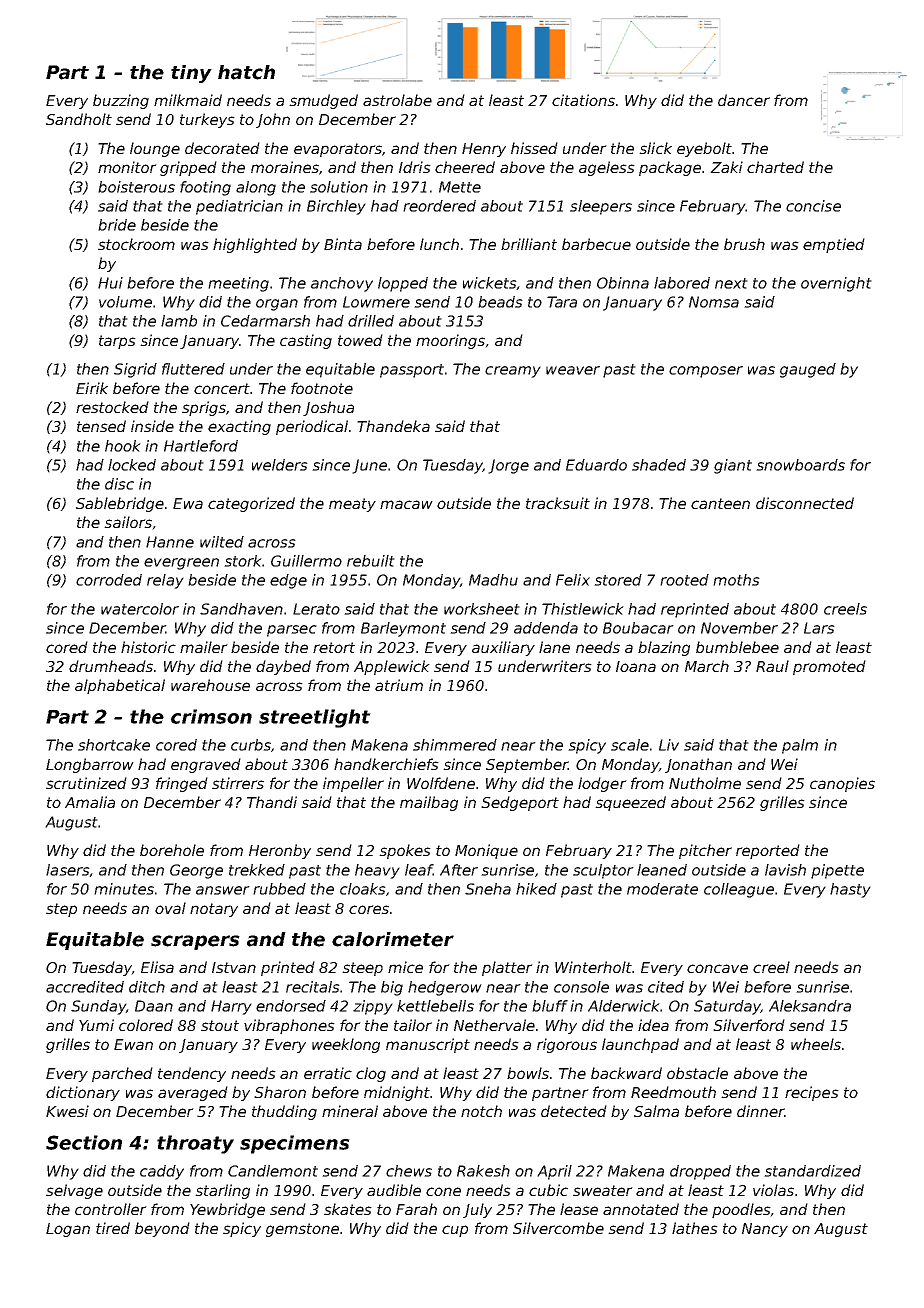 The width and height of the screenshot is (924, 1308). Describe the element at coordinates (191, 74) in the screenshot. I see `tiny` at that location.
